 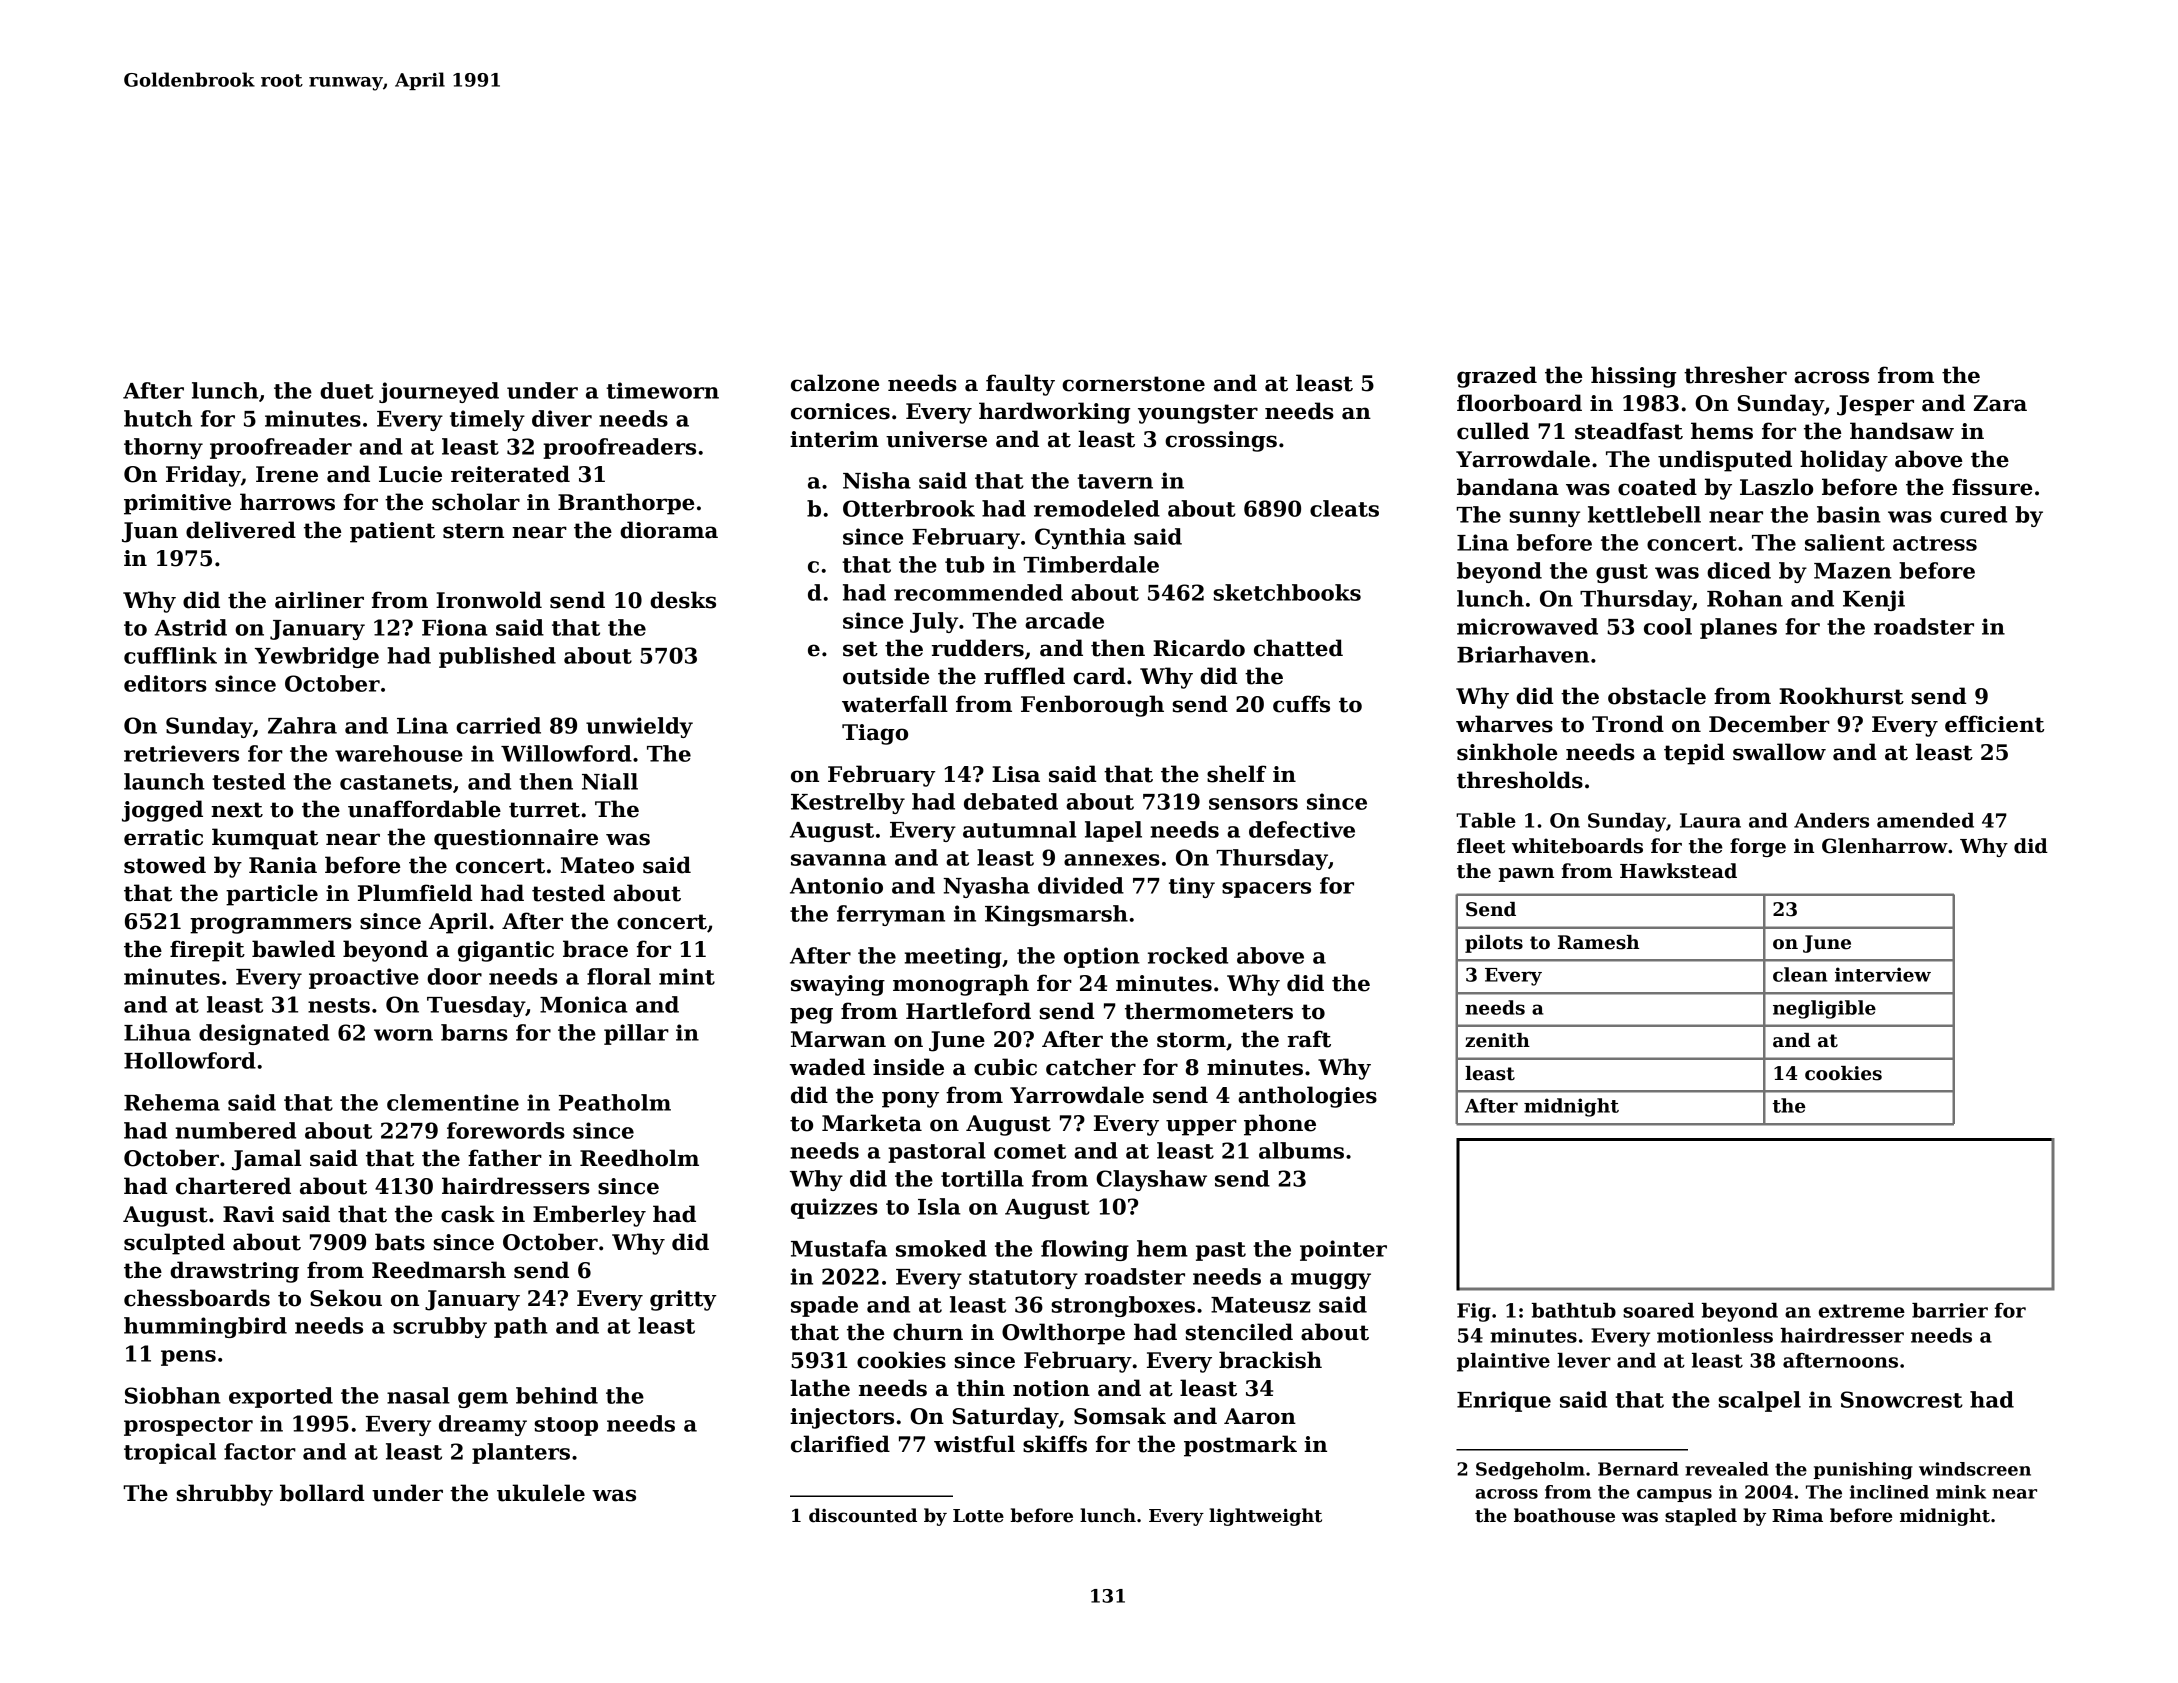 What do you see at coordinates (541, 1493) in the image?
I see `ukulele` at bounding box center [541, 1493].
